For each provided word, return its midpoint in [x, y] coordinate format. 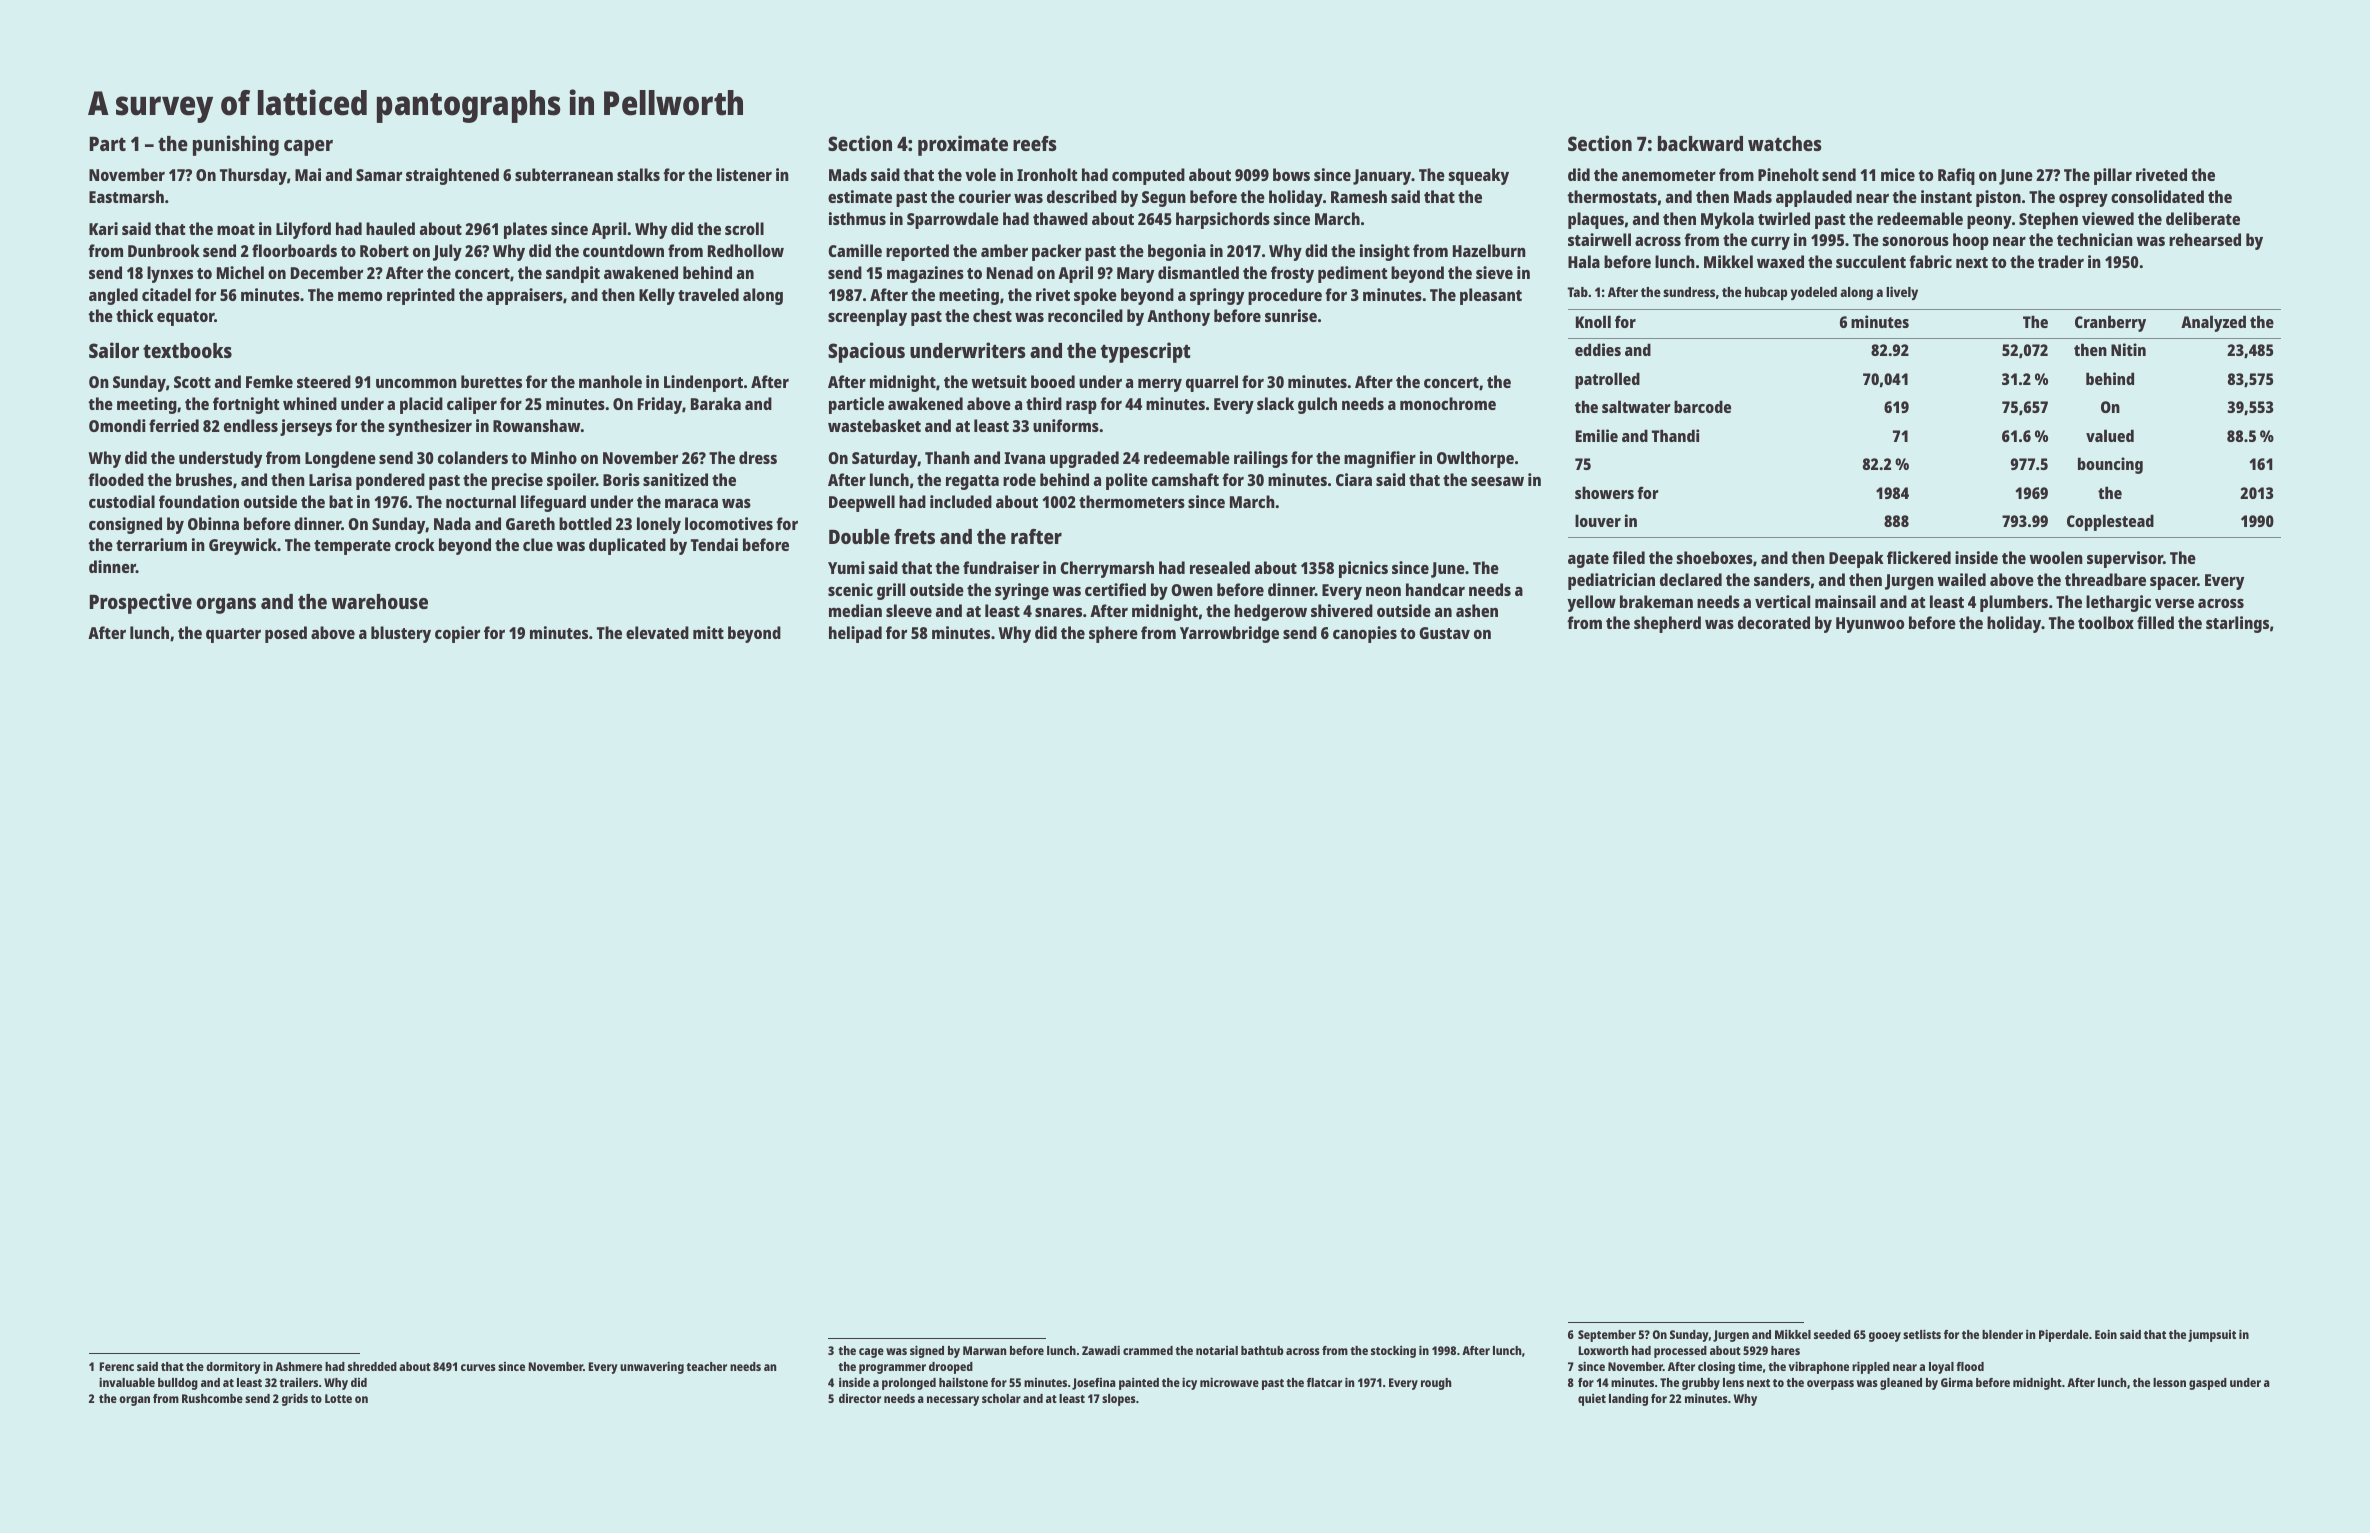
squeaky [1479, 176]
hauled [390, 228]
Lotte [338, 1398]
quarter [233, 635]
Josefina [1094, 1384]
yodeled [1814, 293]
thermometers [1132, 501]
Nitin [2128, 349]
